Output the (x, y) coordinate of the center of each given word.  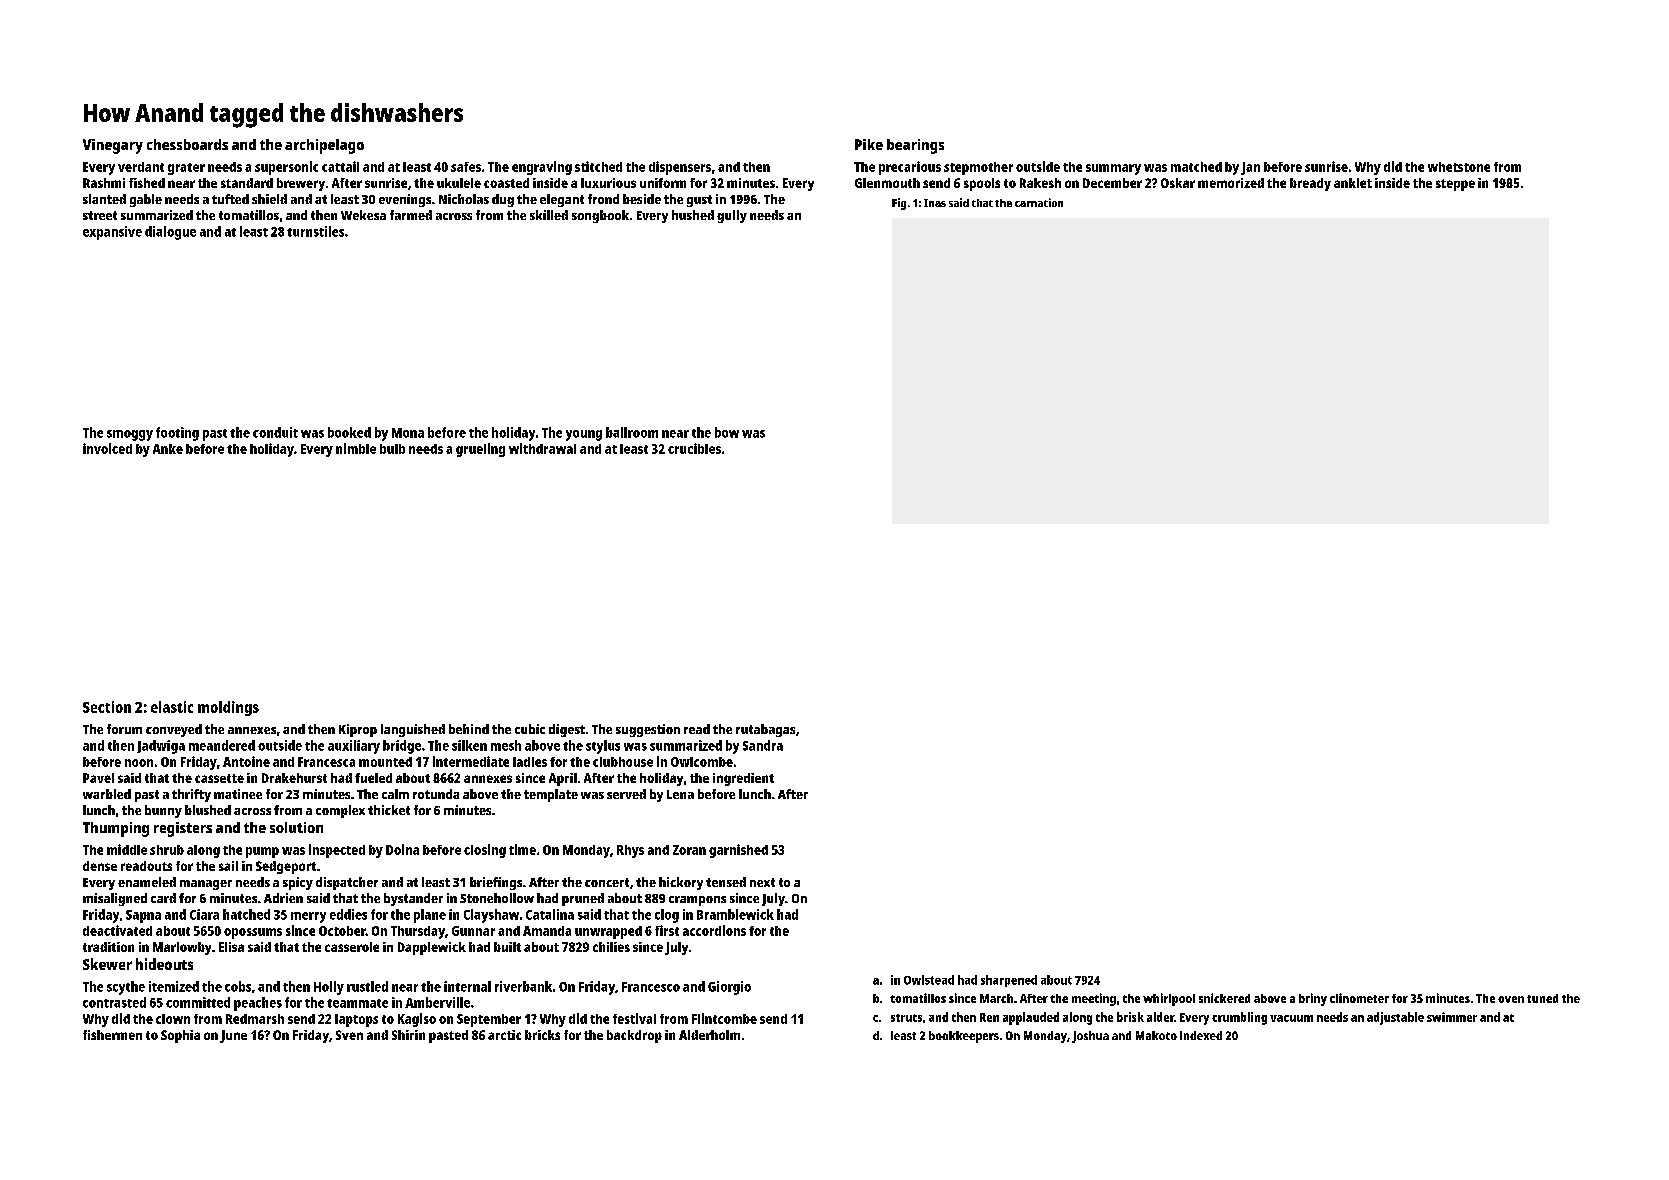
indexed (1201, 1035)
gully (732, 216)
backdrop (634, 1036)
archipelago (324, 146)
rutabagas (765, 730)
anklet (1353, 183)
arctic (504, 1035)
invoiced (107, 448)
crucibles (694, 448)
